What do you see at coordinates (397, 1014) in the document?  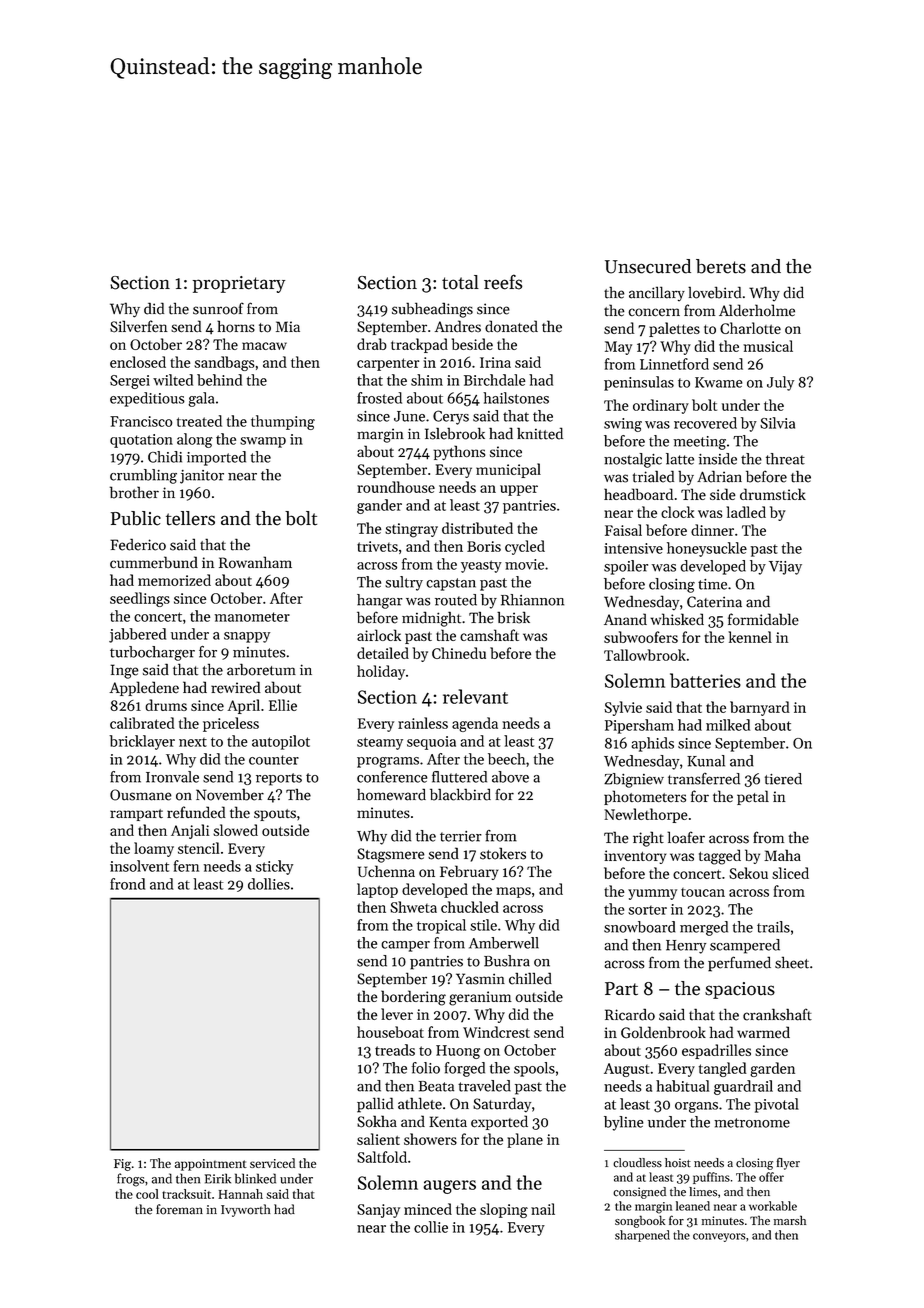 I see `lever` at bounding box center [397, 1014].
